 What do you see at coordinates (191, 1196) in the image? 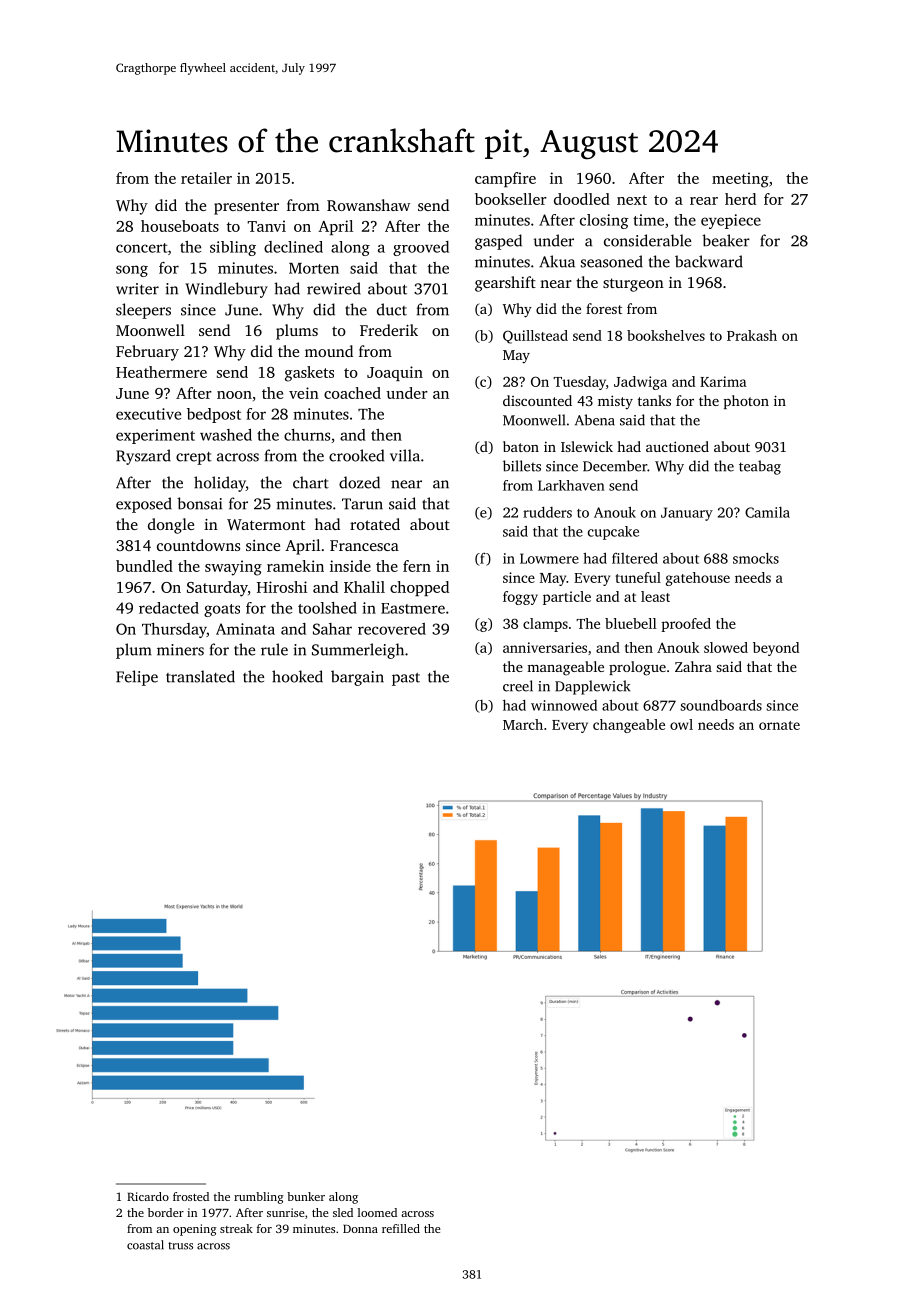
I see `frosted` at bounding box center [191, 1196].
